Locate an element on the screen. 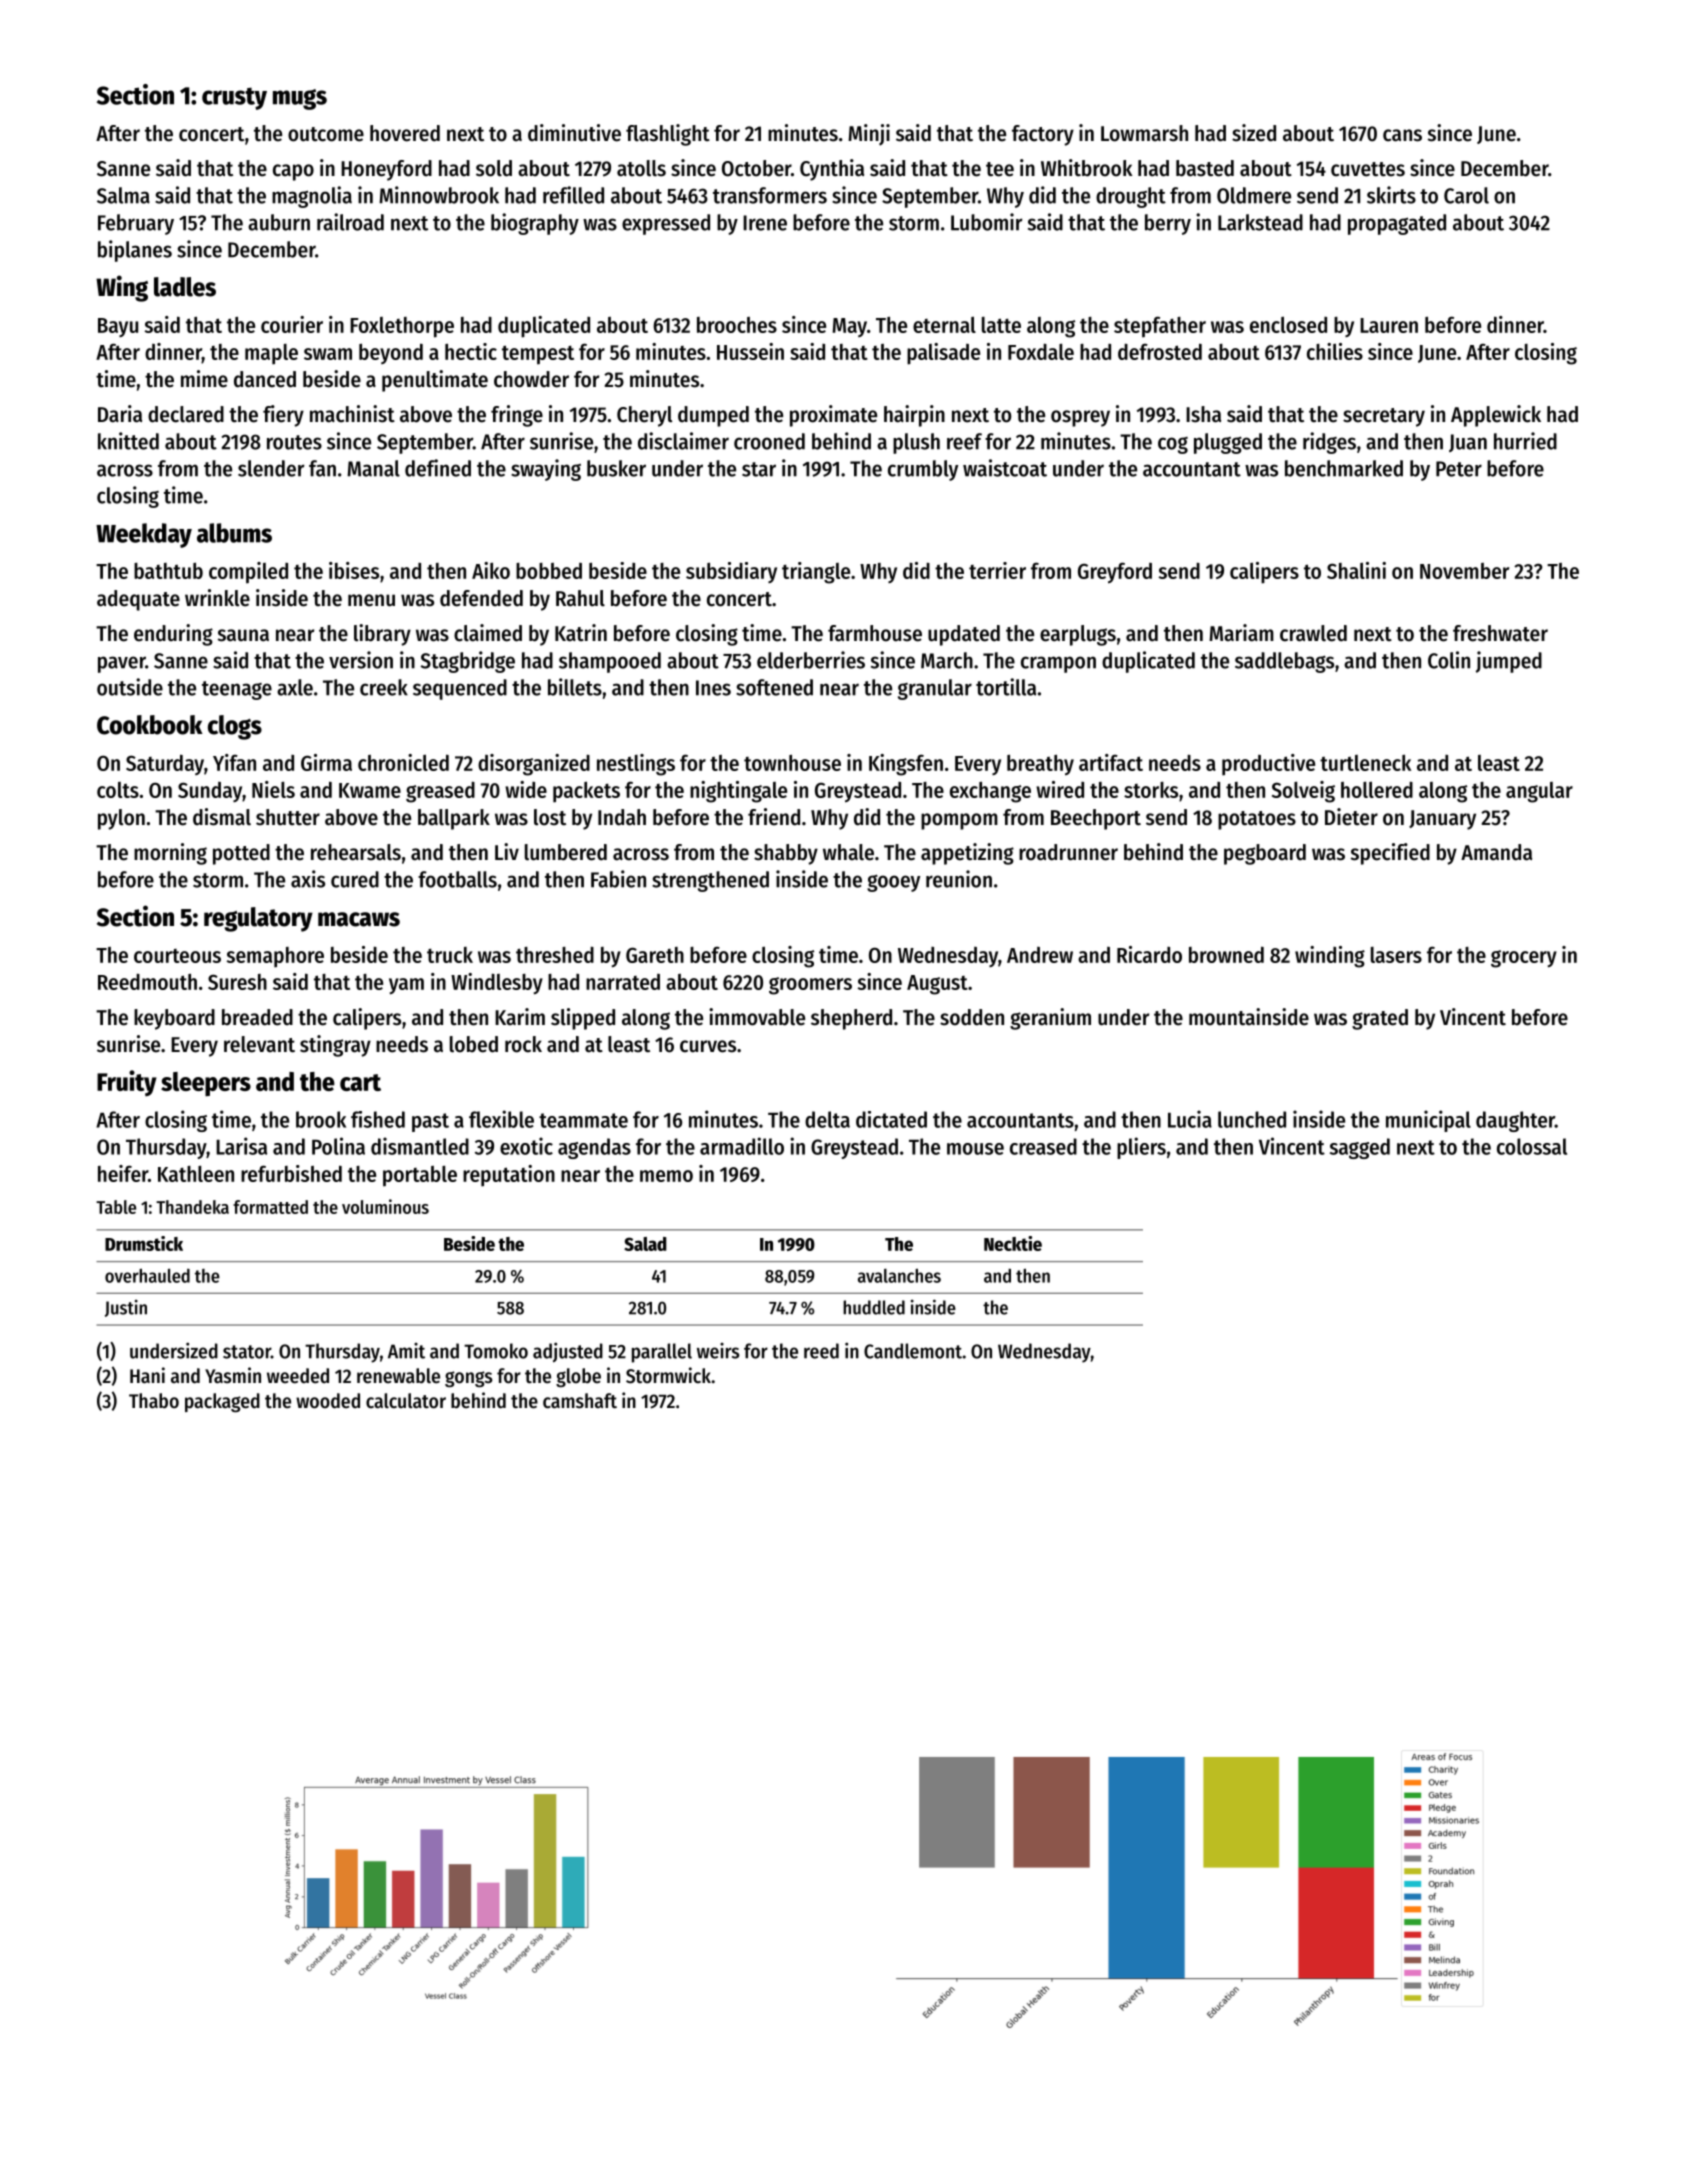 This screenshot has height=2178, width=1683. Greyford is located at coordinates (1115, 573).
